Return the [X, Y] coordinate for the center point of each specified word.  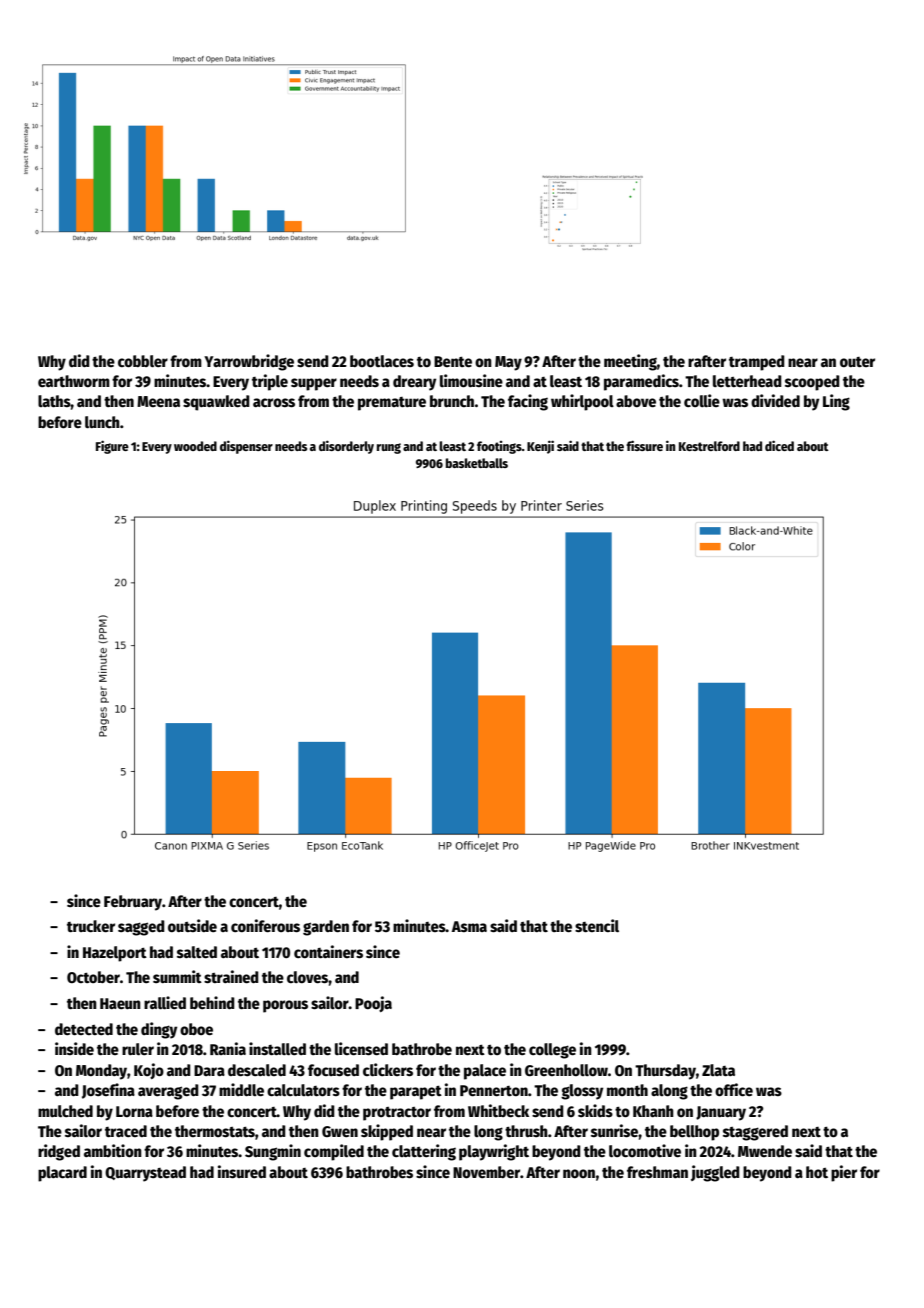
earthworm [74, 381]
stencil [597, 926]
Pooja [373, 1004]
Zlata [718, 1070]
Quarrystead [145, 1174]
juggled [715, 1173]
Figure [112, 447]
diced [779, 445]
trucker [91, 926]
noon [579, 1173]
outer [857, 362]
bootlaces [382, 361]
